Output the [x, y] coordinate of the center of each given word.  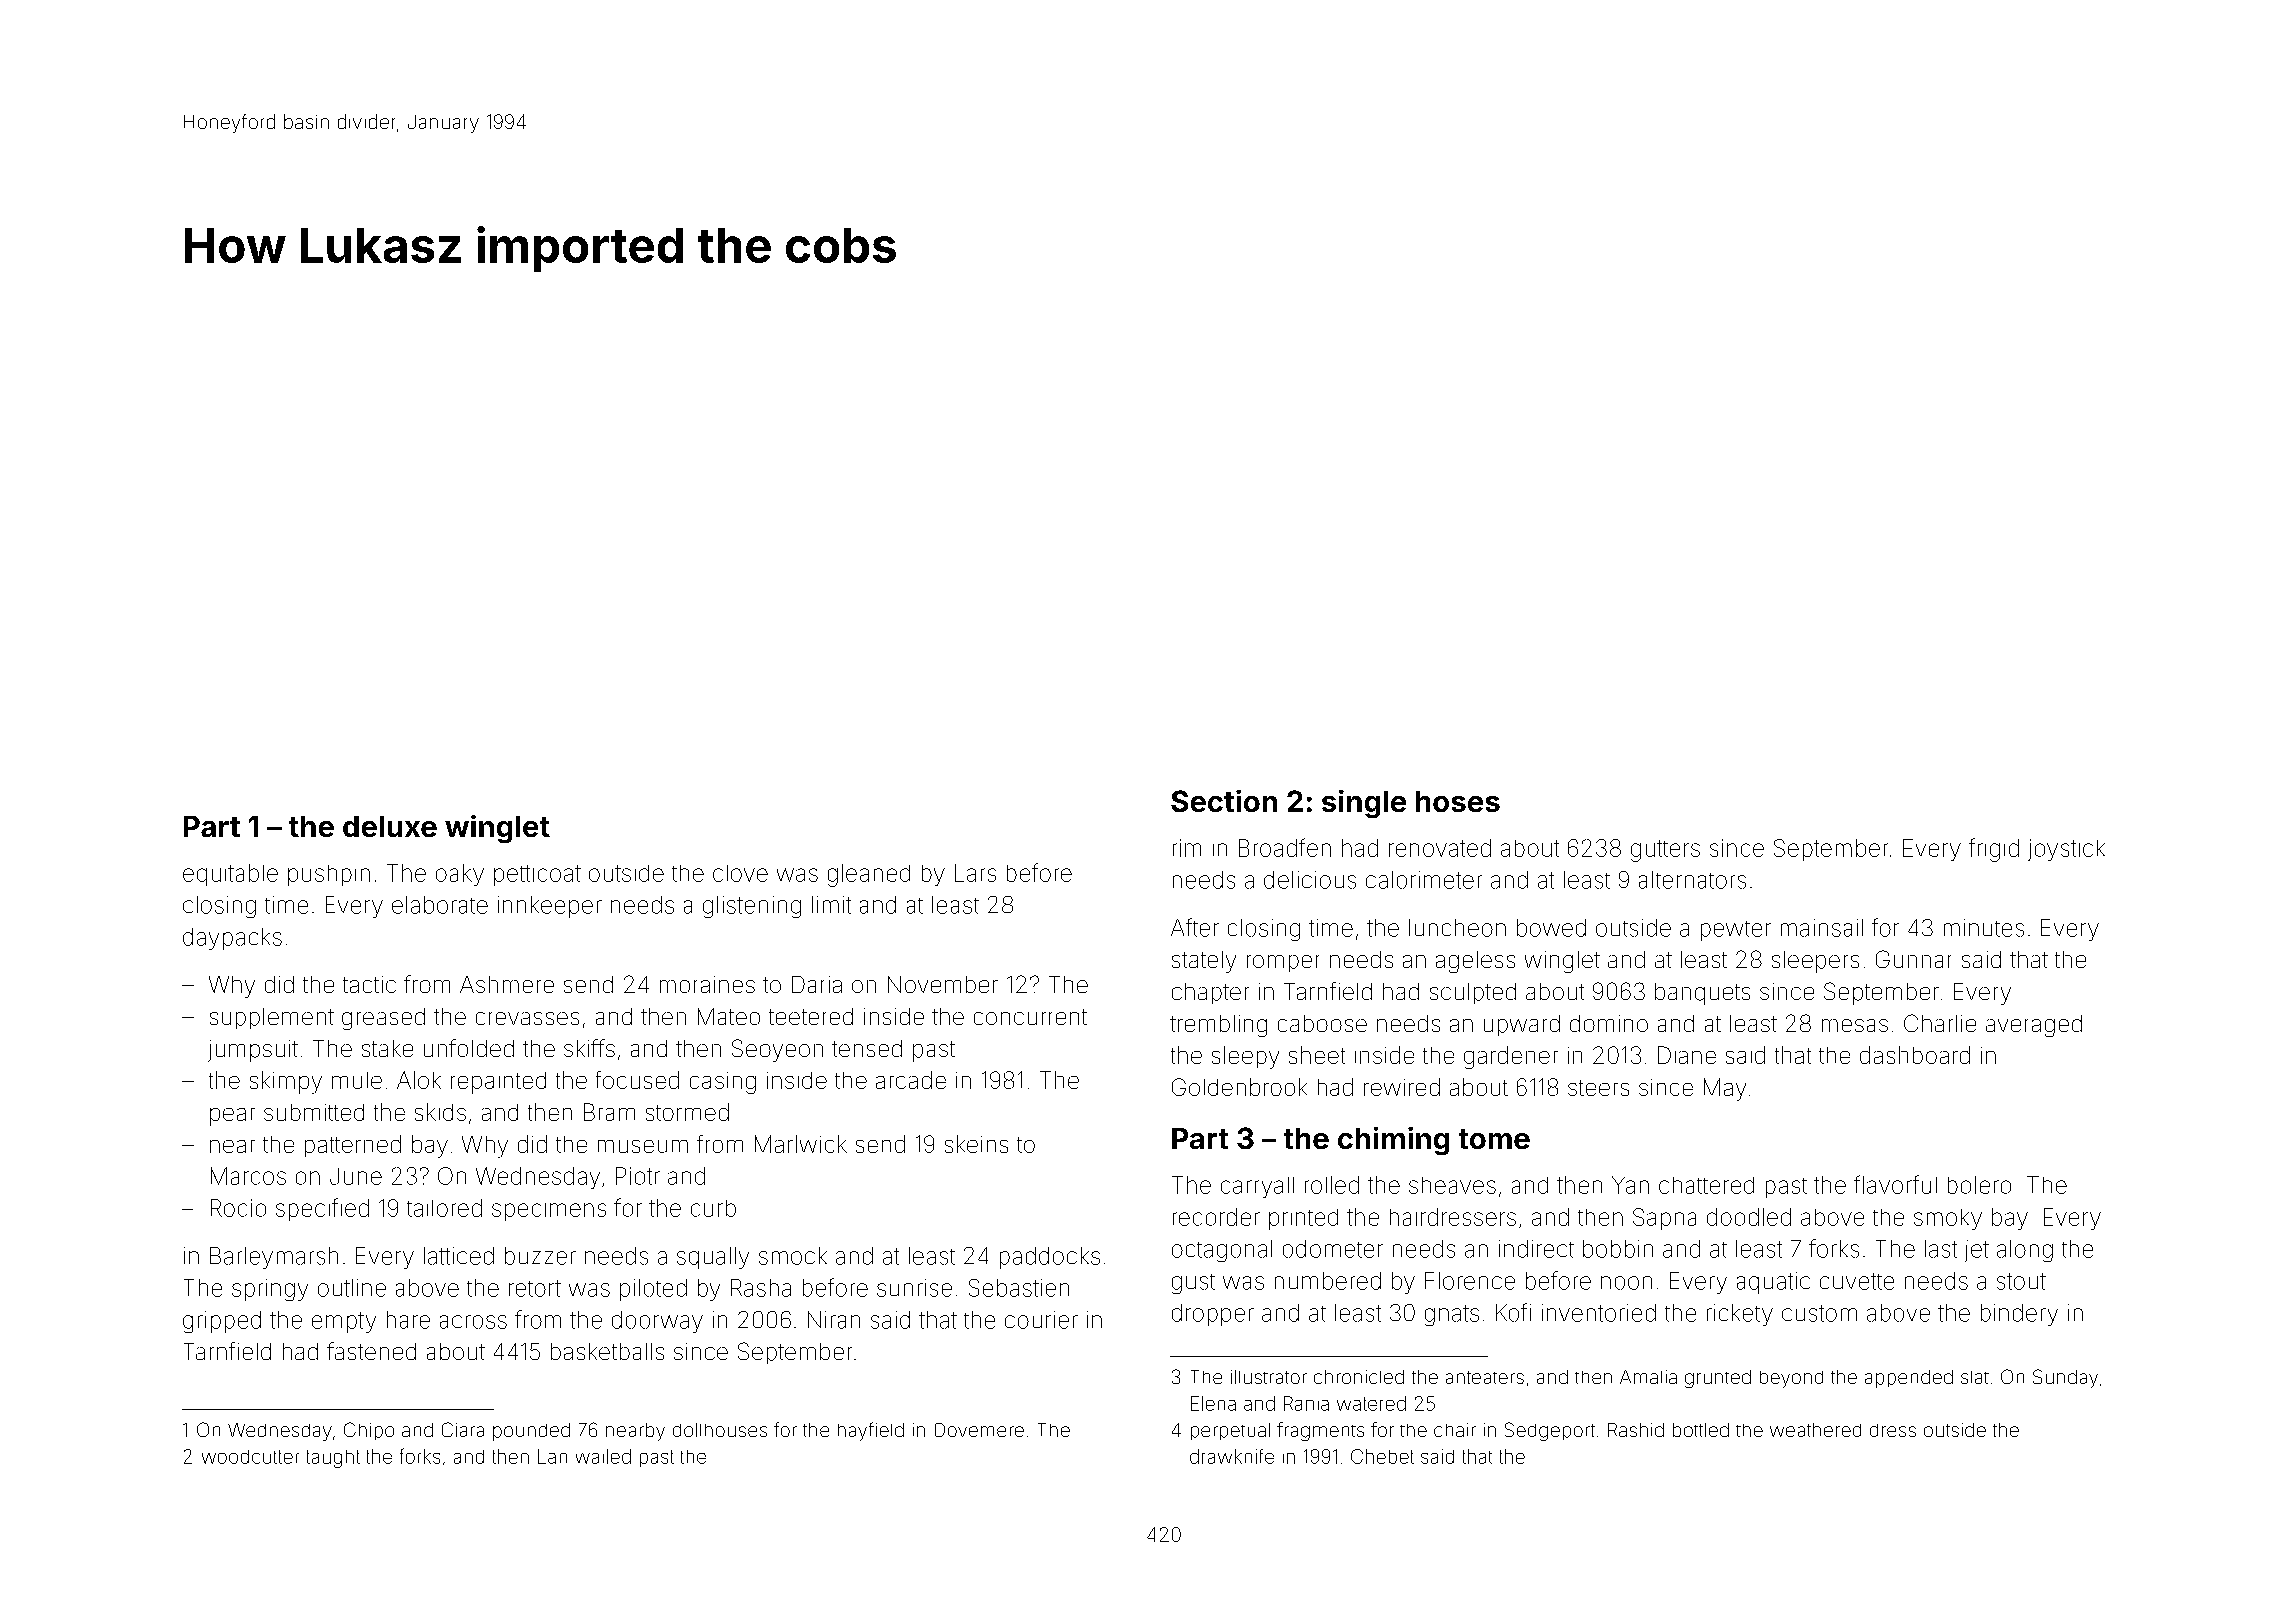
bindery [2019, 1315]
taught [333, 1459]
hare [408, 1320]
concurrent [1030, 1017]
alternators [1692, 880]
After [1195, 927]
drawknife [1232, 1456]
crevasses [527, 1018]
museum [643, 1146]
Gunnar [1913, 959]
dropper [1213, 1315]
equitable [230, 875]
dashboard [1915, 1055]
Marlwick [801, 1144]
